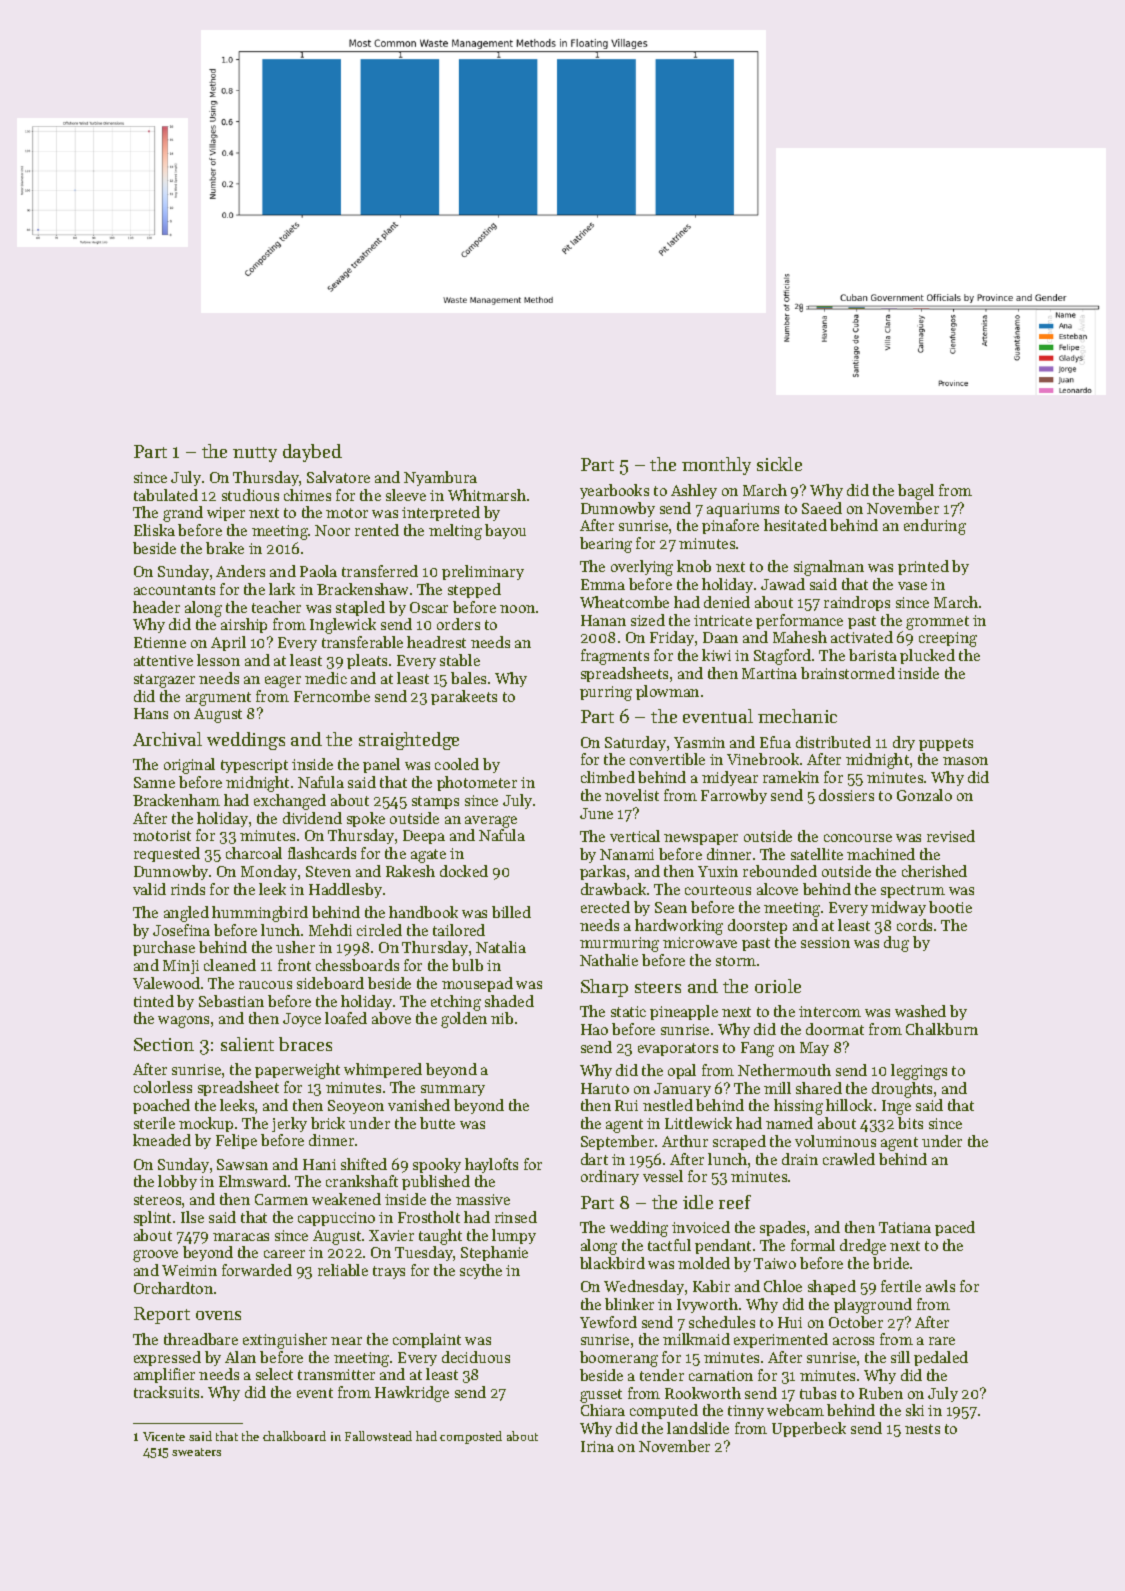  Describe the element at coordinates (597, 1446) in the document. I see `Irina` at that location.
